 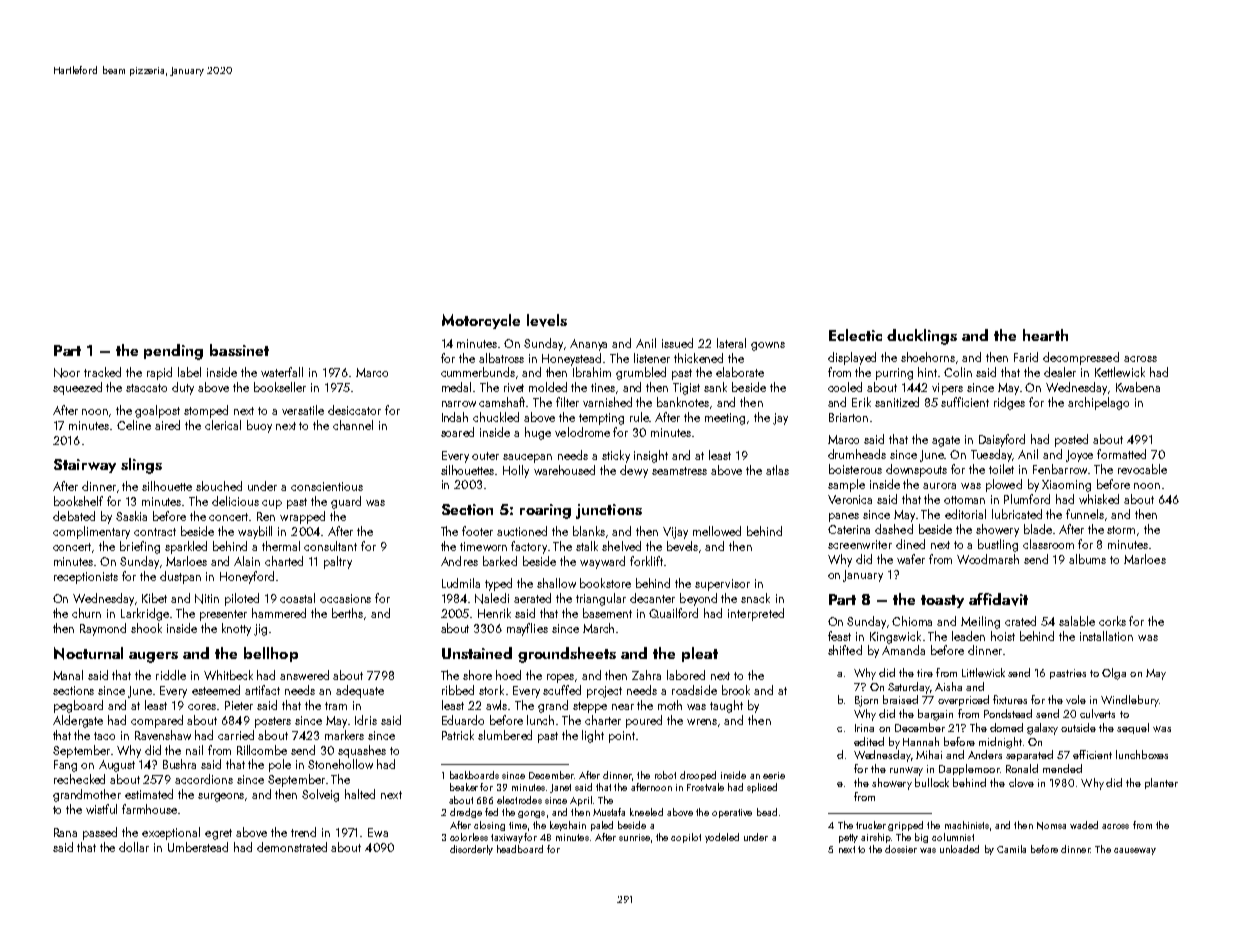 I want to click on Stairway, so click(x=85, y=466).
